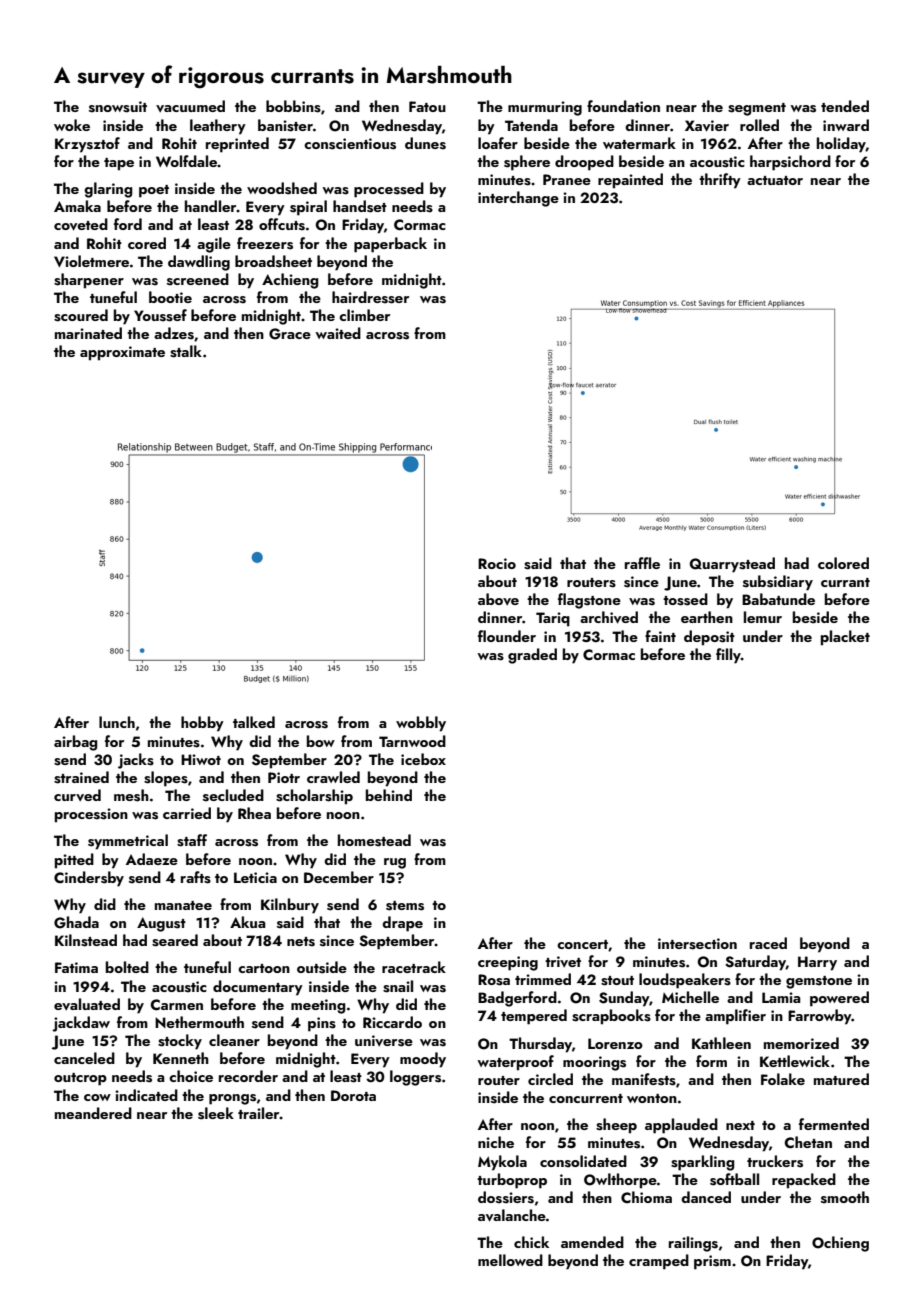 Image resolution: width=924 pixels, height=1308 pixels. I want to click on approximate, so click(122, 353).
